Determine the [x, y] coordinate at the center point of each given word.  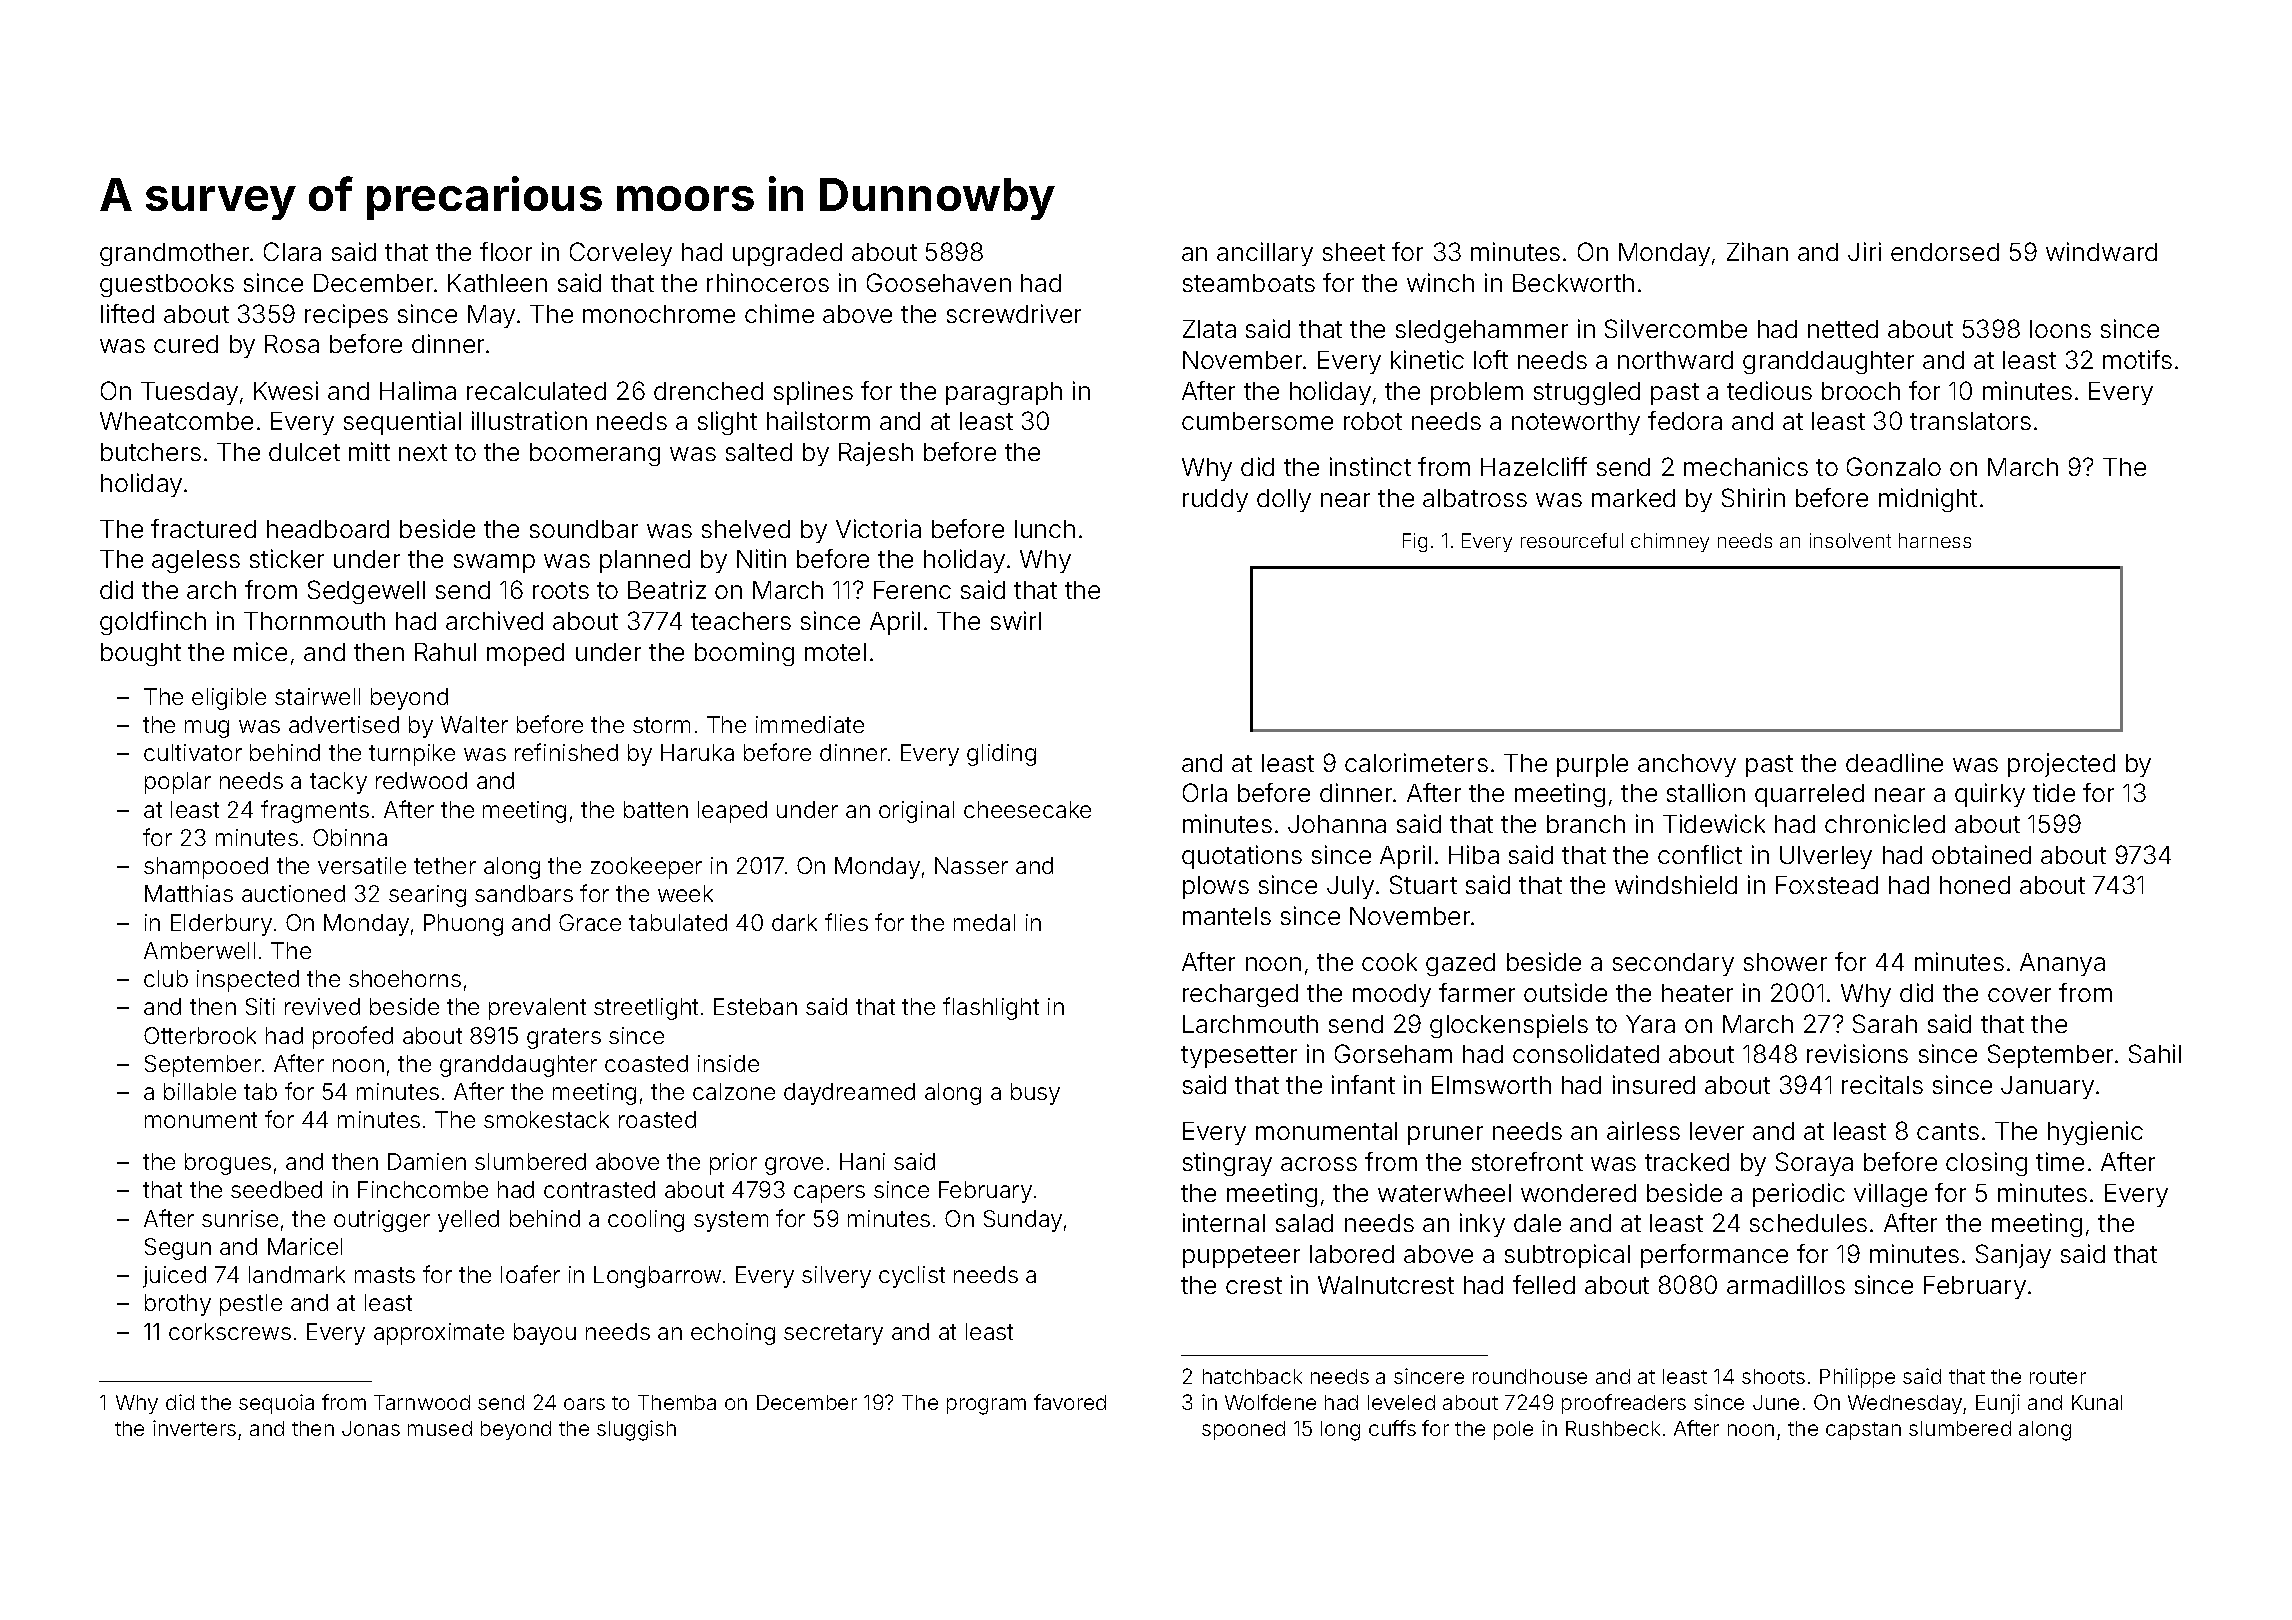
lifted [127, 313]
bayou [545, 1334]
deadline [1894, 762]
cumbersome [1257, 421]
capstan [1863, 1431]
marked [1633, 498]
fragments [315, 811]
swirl [1016, 620]
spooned [1243, 1430]
